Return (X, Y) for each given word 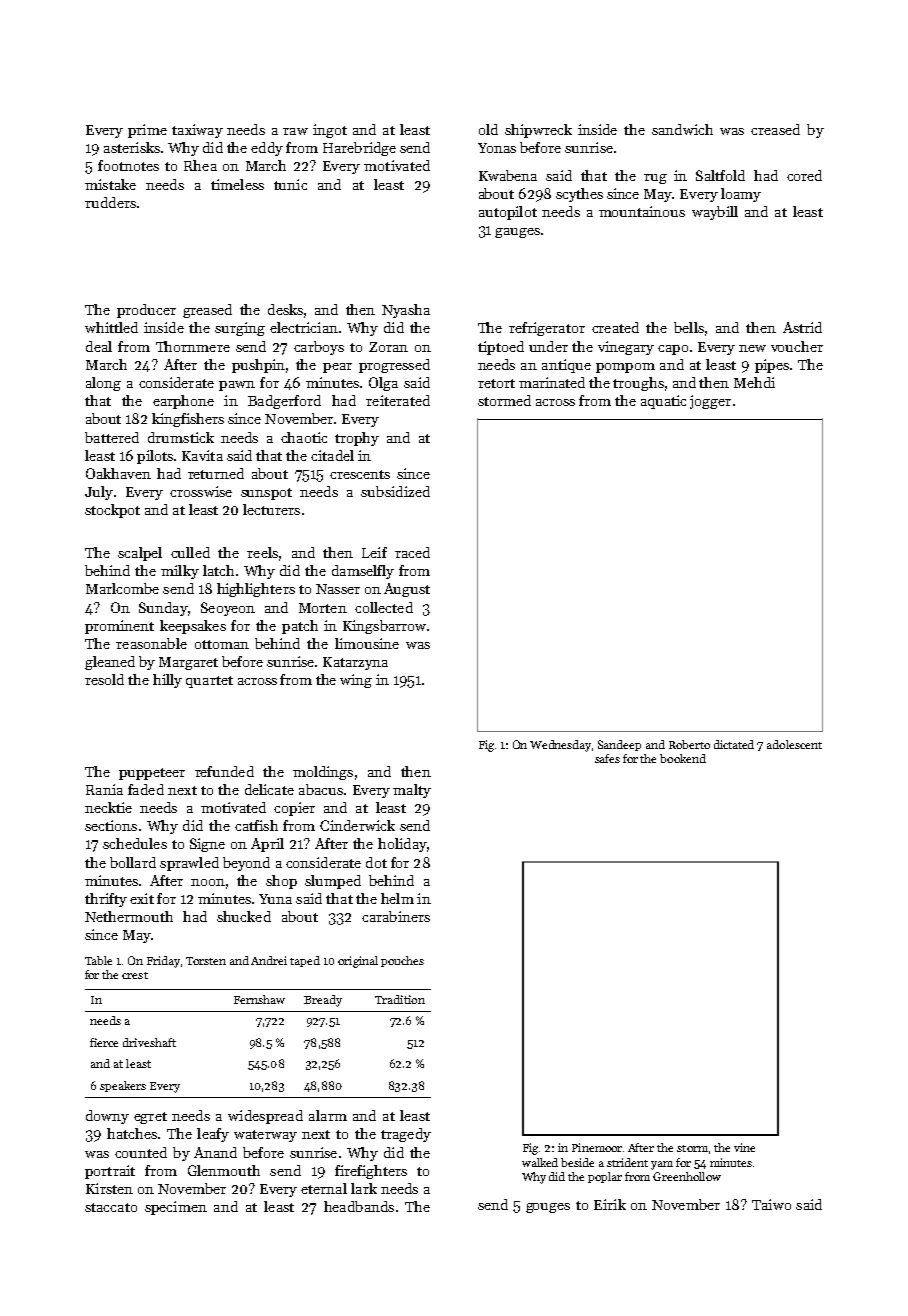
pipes (772, 366)
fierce (104, 1042)
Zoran (388, 347)
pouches (402, 961)
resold (104, 679)
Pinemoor (597, 1147)
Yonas (497, 148)
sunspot (266, 494)
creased (775, 129)
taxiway (197, 131)
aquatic (663, 402)
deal (99, 346)
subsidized (395, 491)
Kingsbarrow (384, 627)
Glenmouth (224, 1170)
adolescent (794, 744)
